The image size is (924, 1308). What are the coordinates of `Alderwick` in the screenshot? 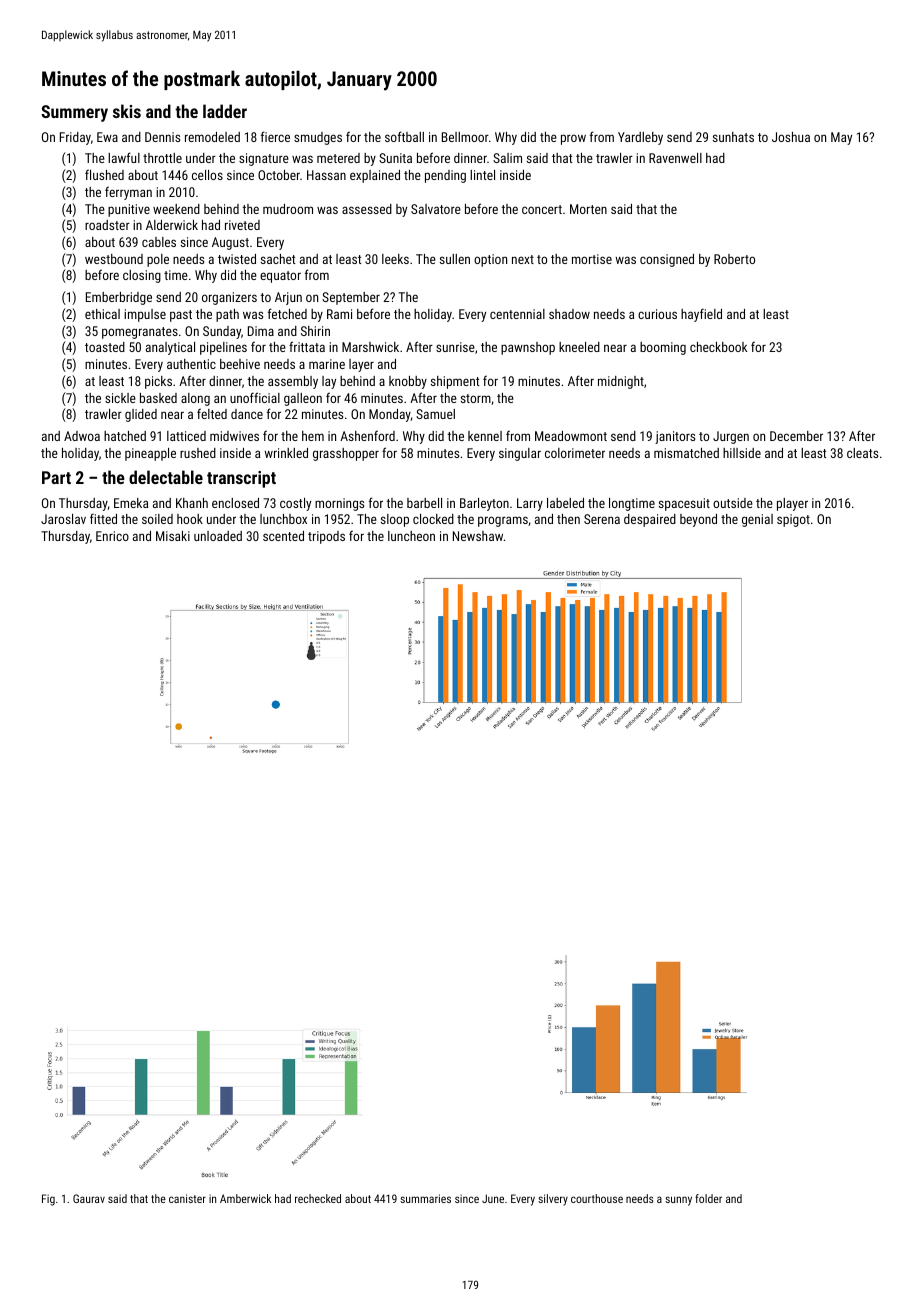 It's located at (172, 225).
